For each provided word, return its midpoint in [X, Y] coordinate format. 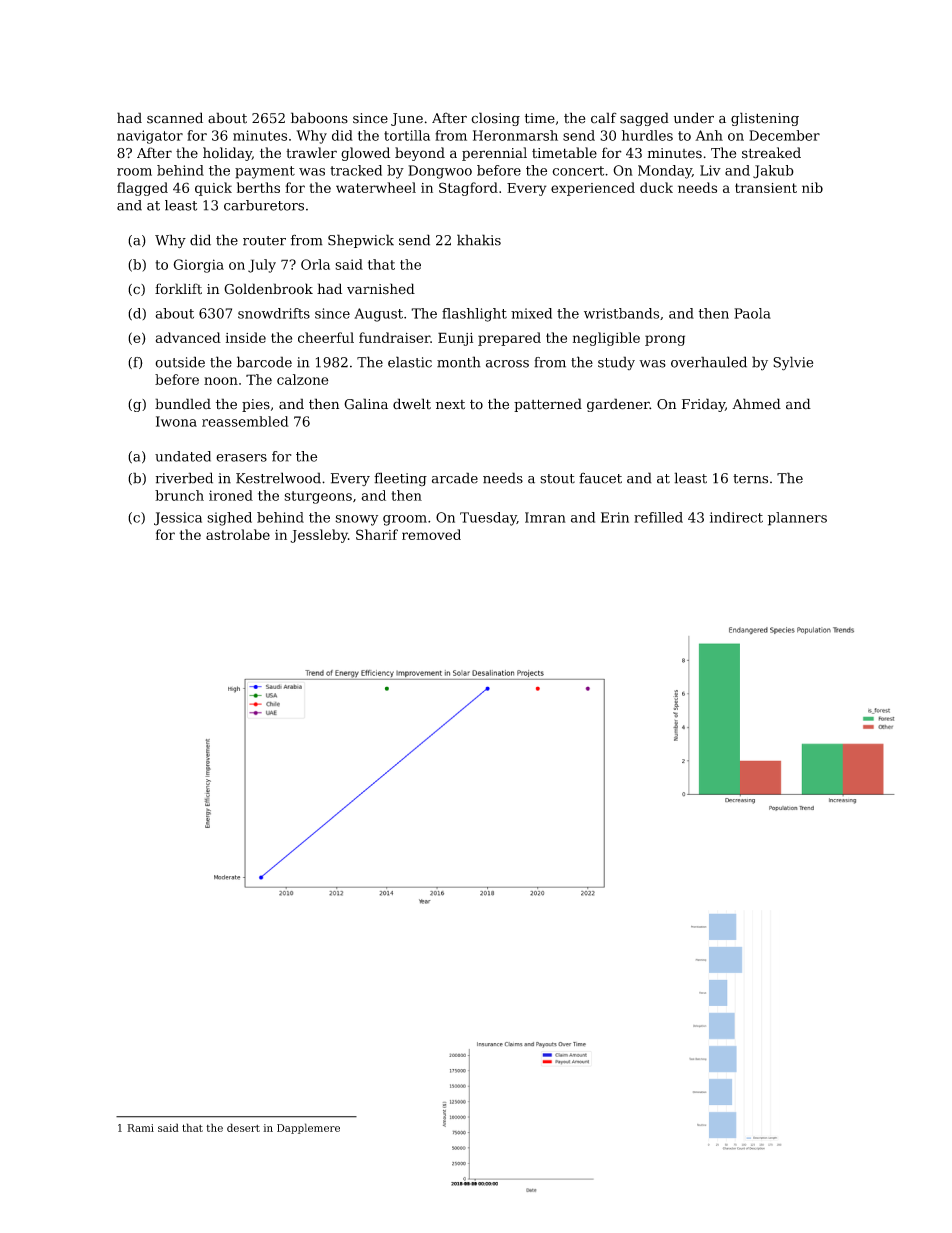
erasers [241, 458]
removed [431, 534]
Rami [140, 1128]
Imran [545, 517]
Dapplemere [308, 1128]
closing [495, 119]
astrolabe [238, 534]
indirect [736, 517]
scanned [175, 118]
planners [797, 519]
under [694, 118]
